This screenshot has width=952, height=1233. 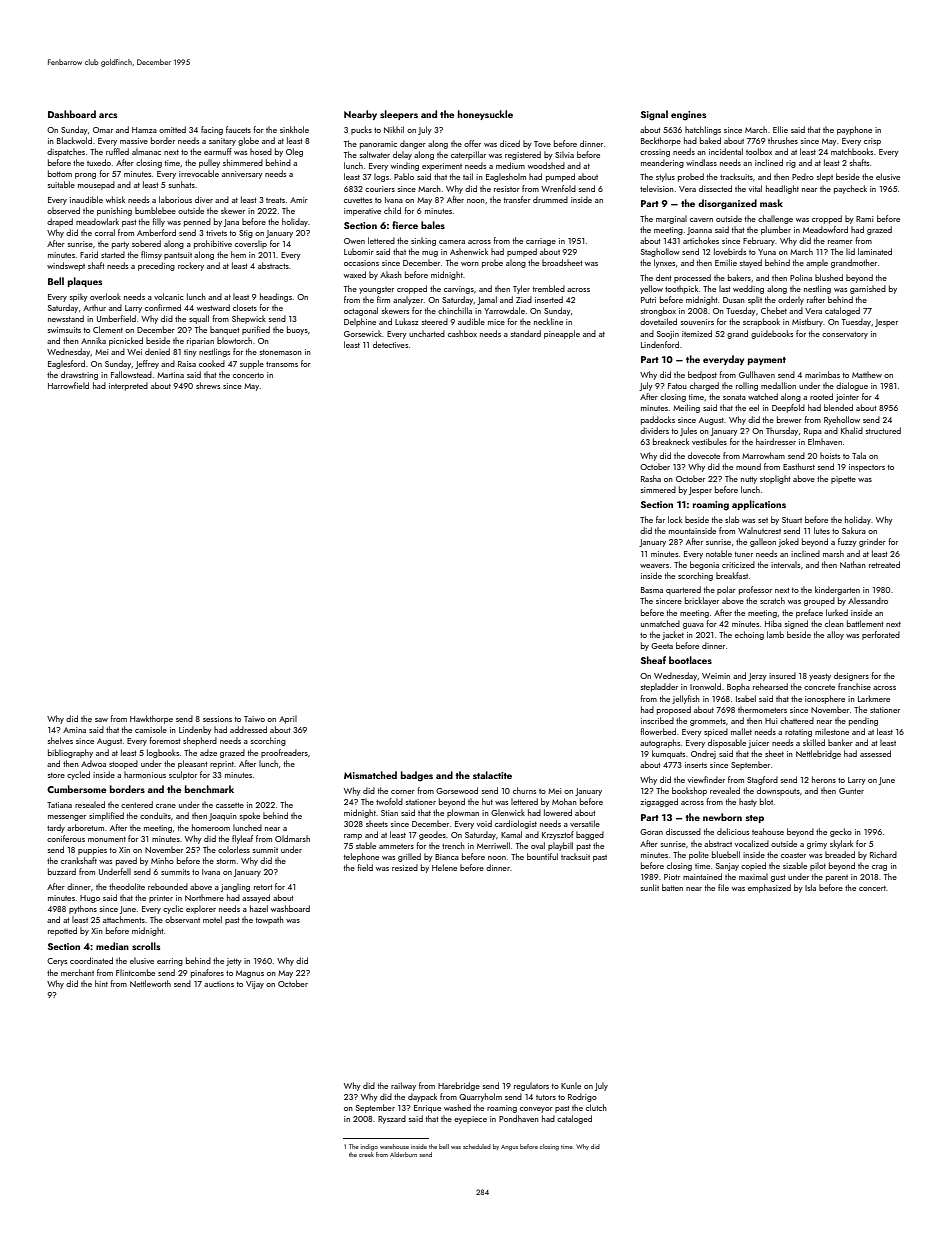 I want to click on pineapple, so click(x=562, y=334).
